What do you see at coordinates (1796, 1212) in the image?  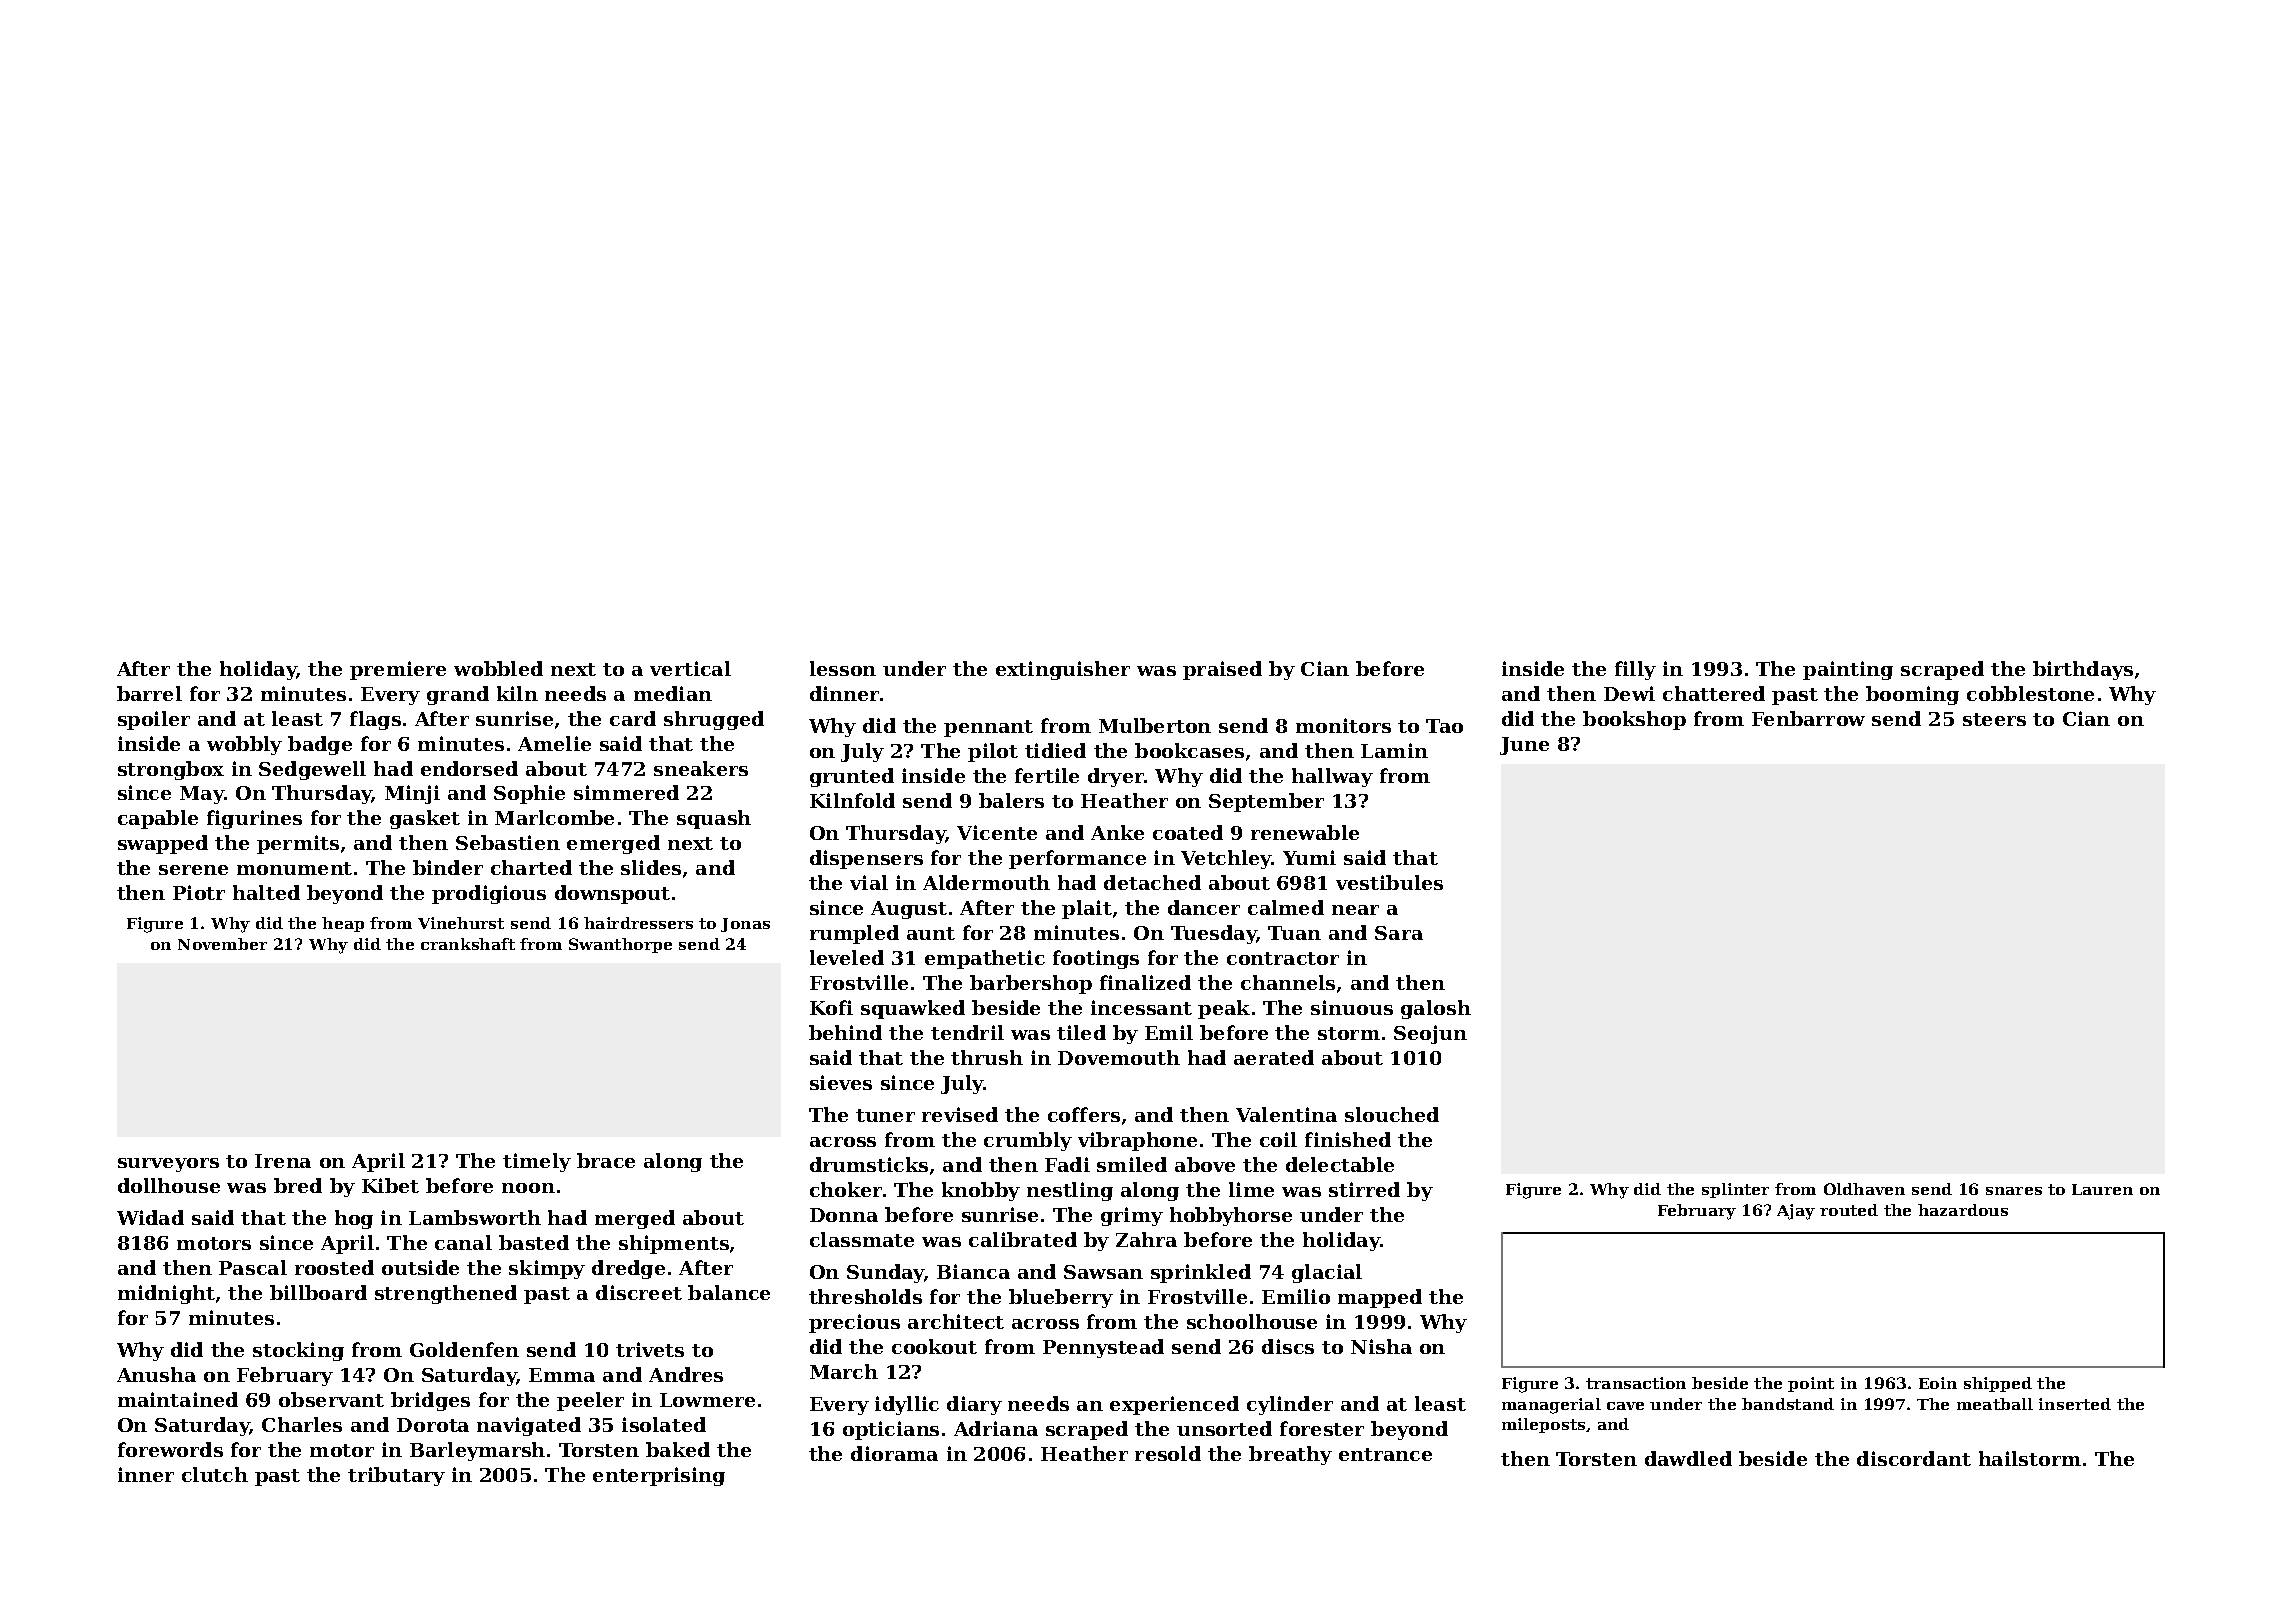 I see `Ajay` at bounding box center [1796, 1212].
